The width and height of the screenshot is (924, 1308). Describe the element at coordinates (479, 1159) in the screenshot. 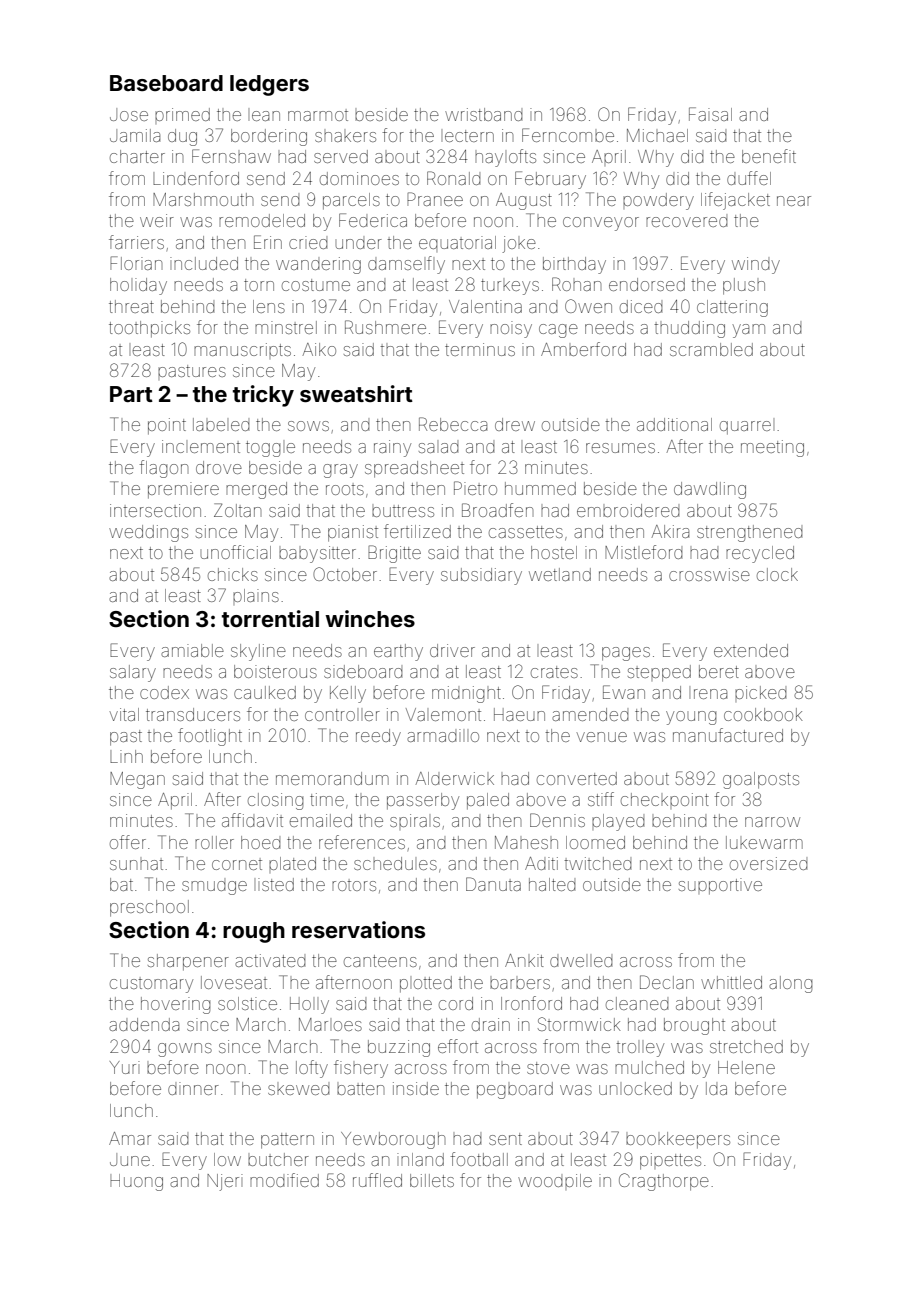

I see `football` at that location.
